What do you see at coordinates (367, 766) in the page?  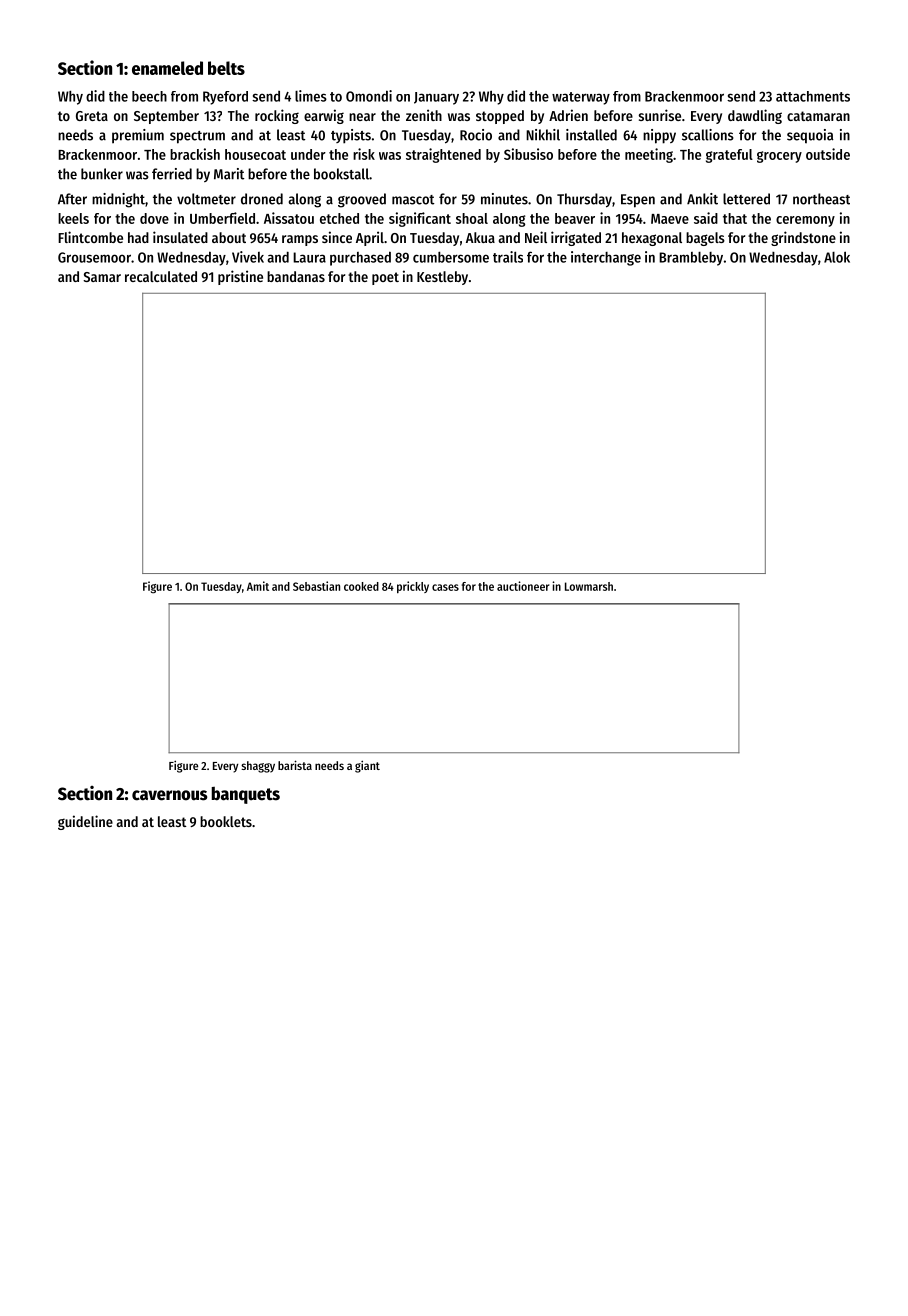 I see `giant` at bounding box center [367, 766].
